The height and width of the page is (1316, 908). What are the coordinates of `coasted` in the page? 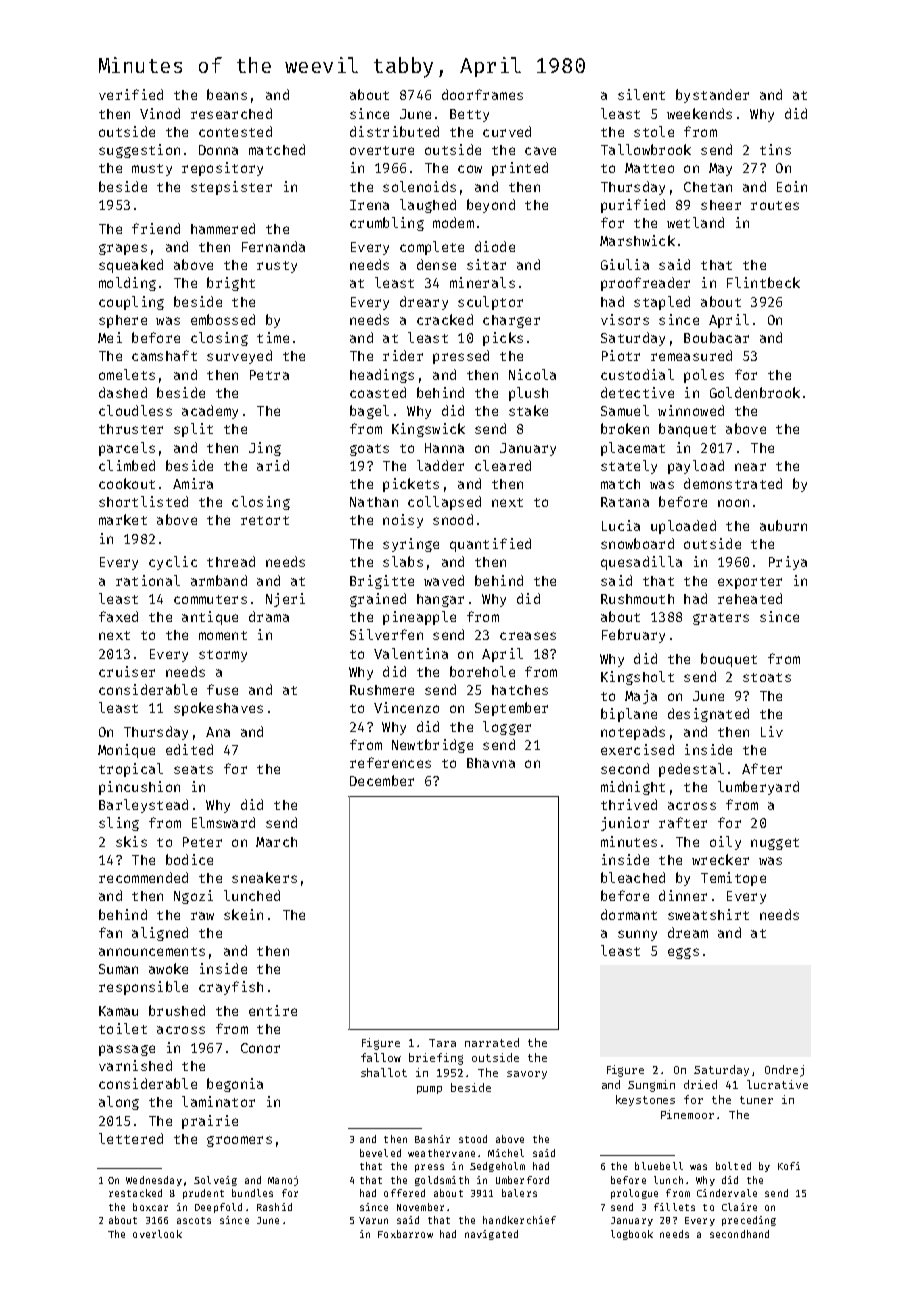 It's located at (378, 392).
